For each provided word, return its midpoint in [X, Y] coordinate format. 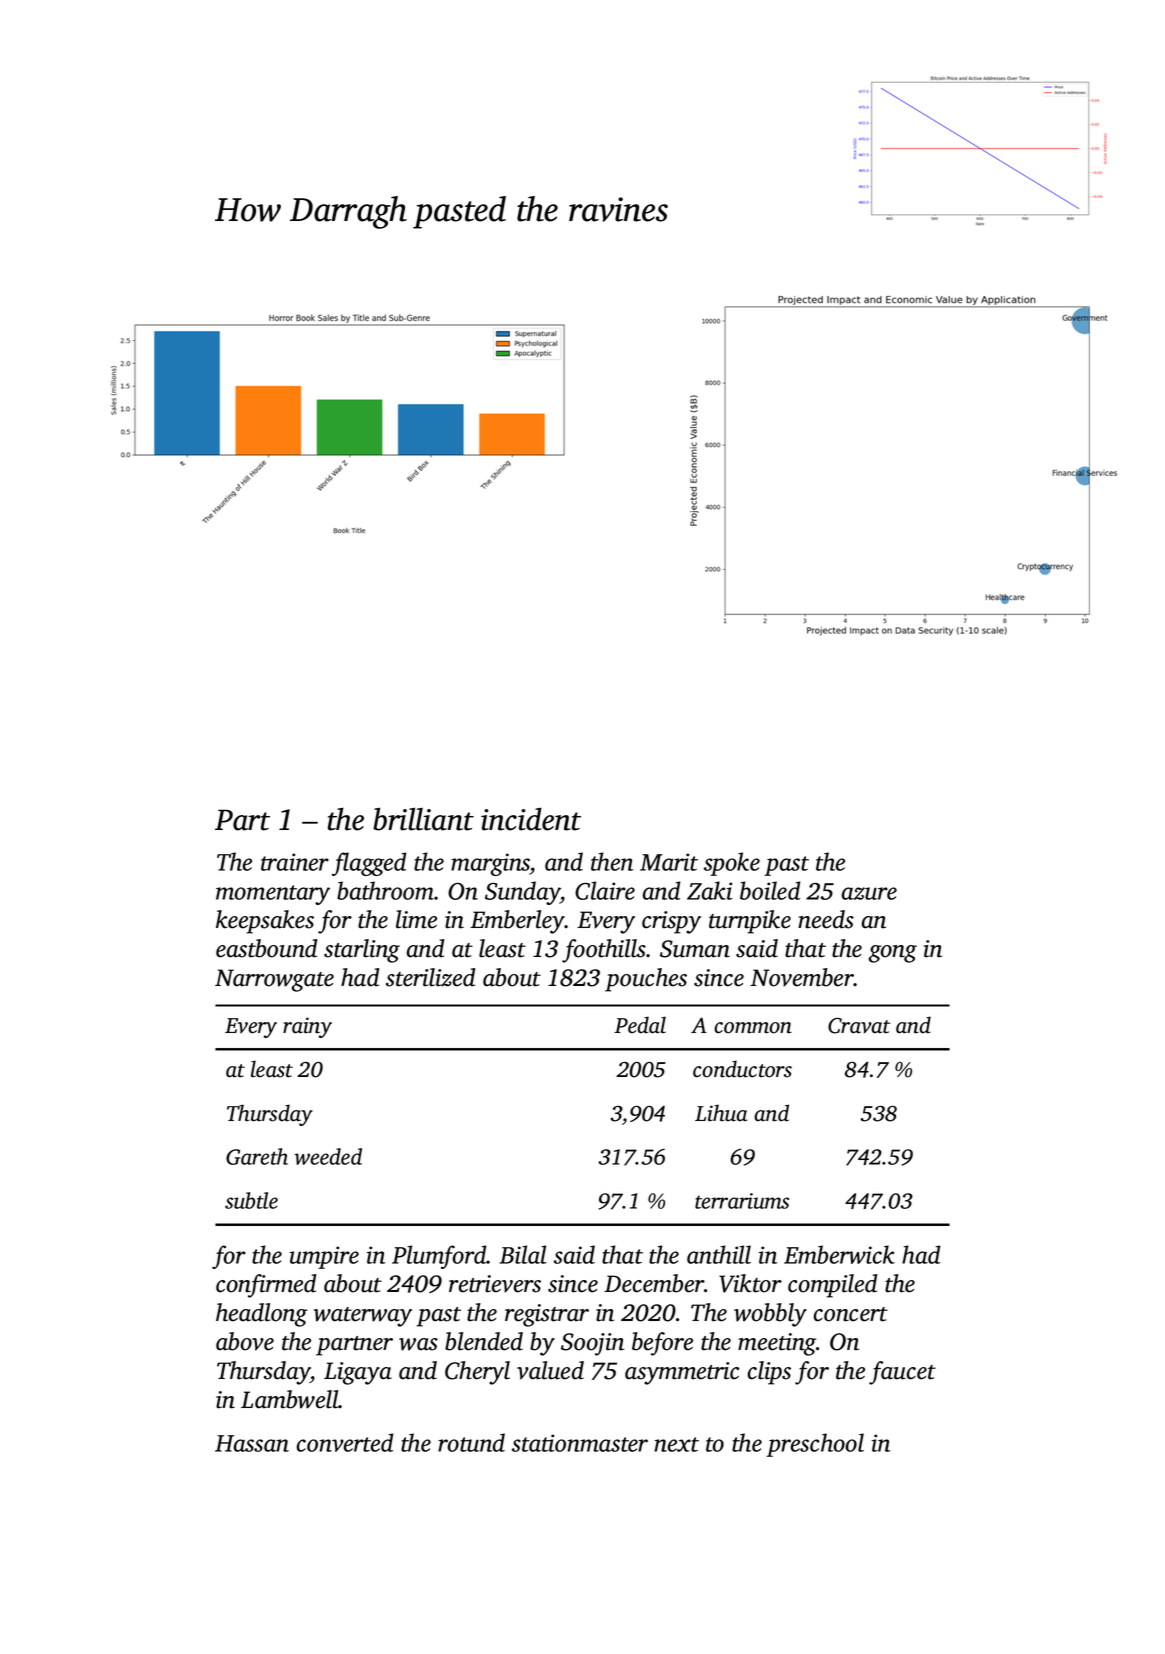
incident [531, 819]
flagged [369, 864]
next [676, 1444]
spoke [732, 864]
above [245, 1341]
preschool [815, 1445]
